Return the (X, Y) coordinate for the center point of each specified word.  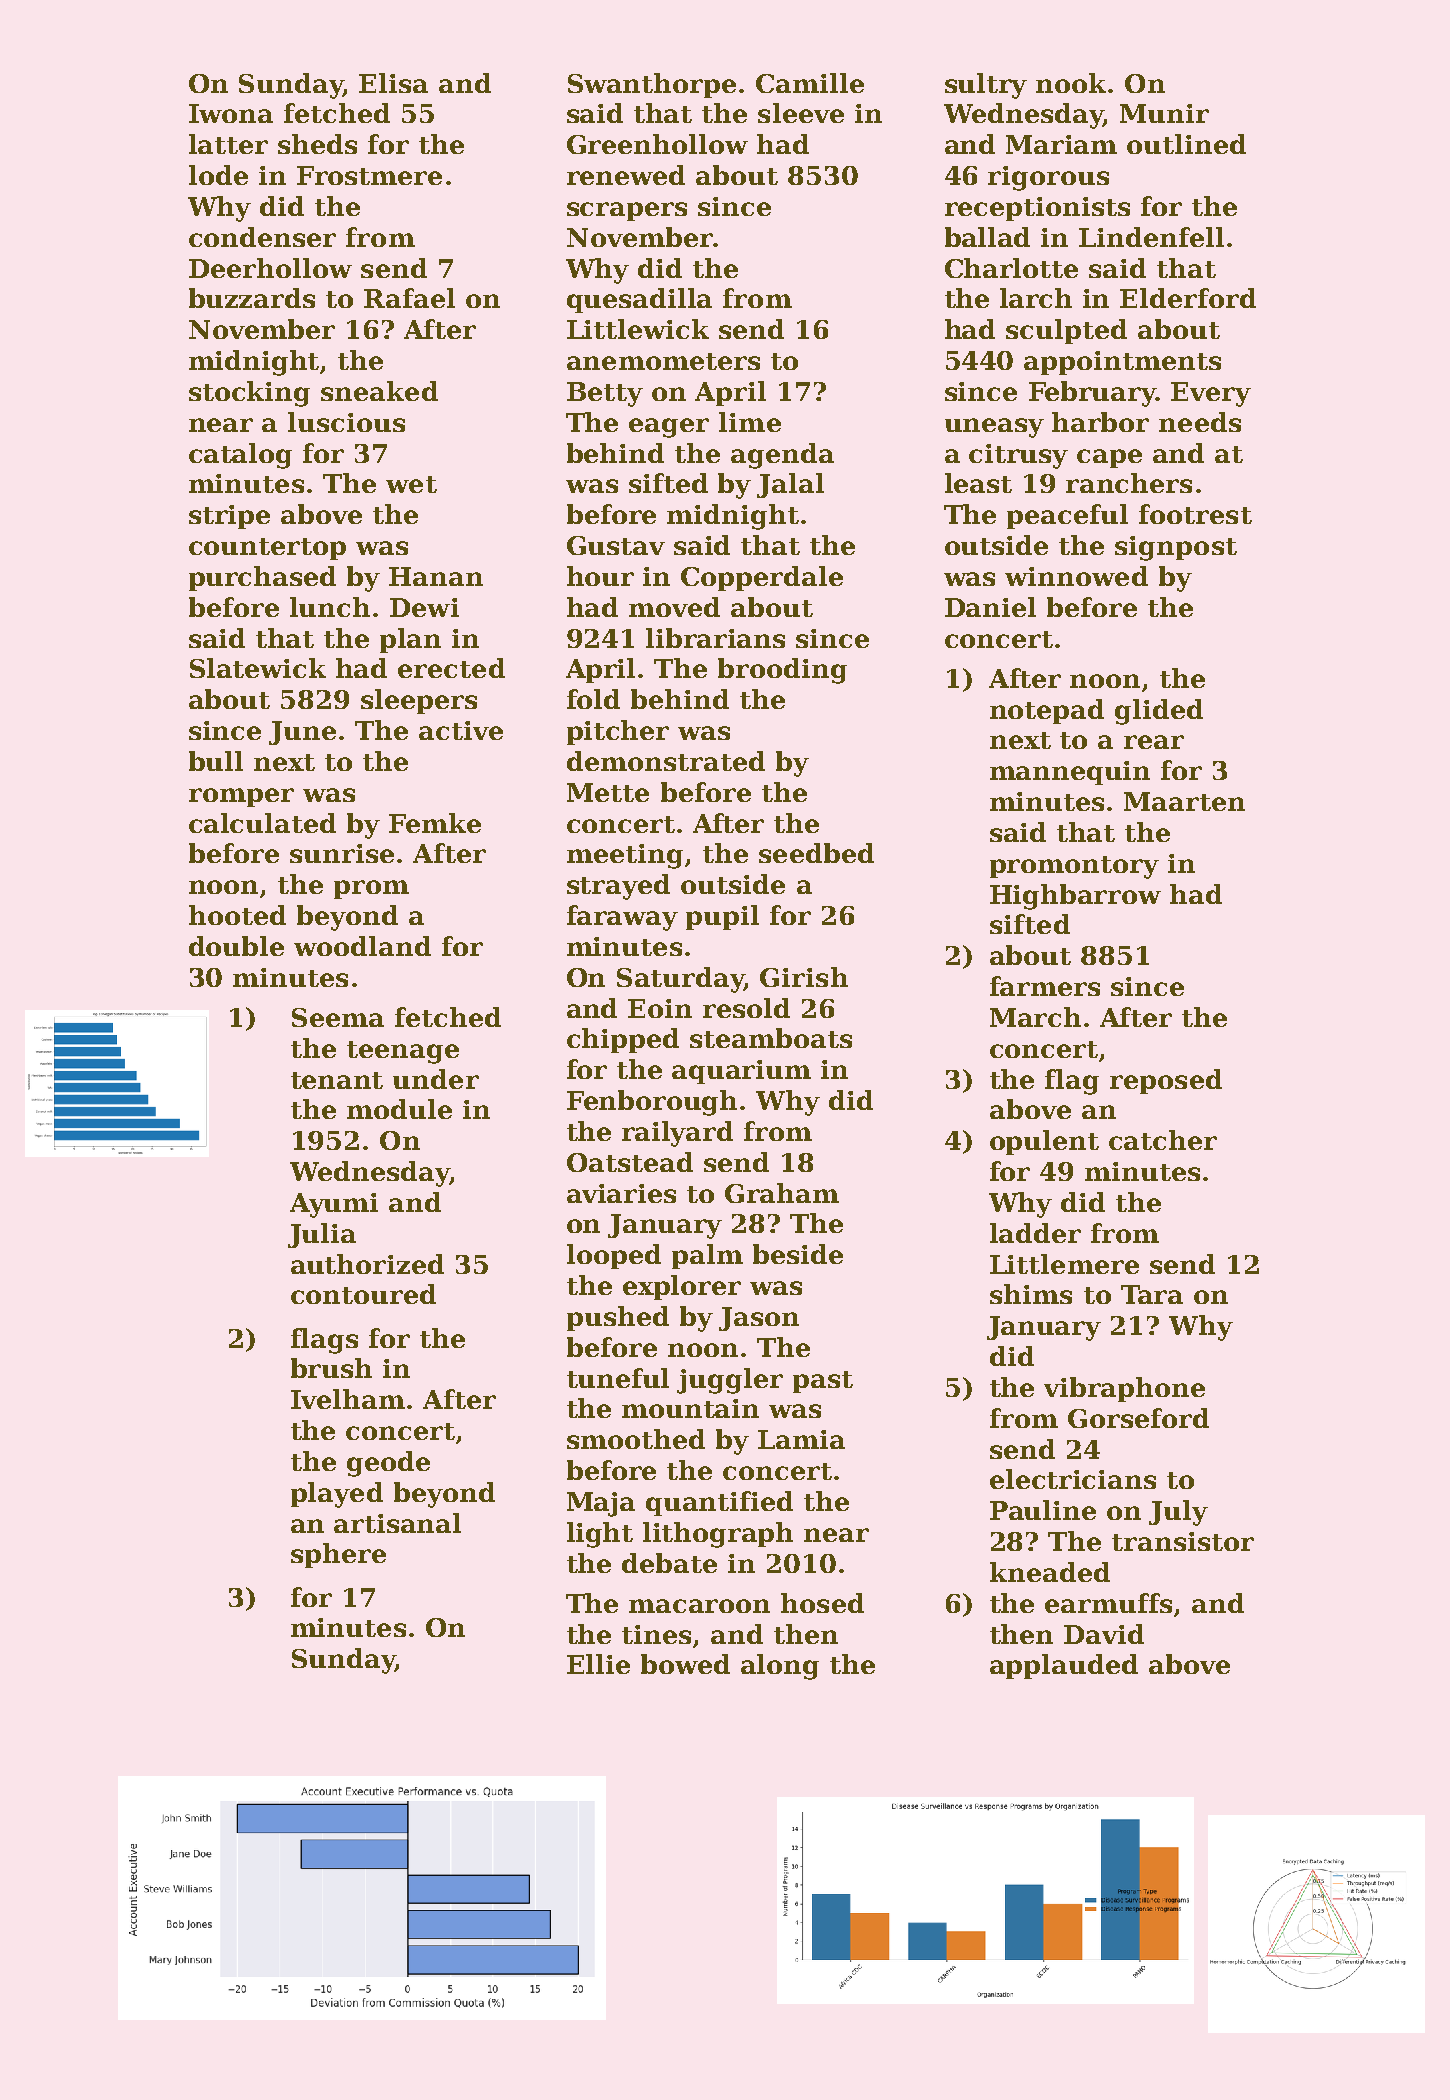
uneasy (994, 428)
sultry (986, 86)
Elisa (393, 83)
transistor (1183, 1541)
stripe (229, 517)
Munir (1164, 113)
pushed (618, 1318)
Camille (810, 83)
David (1104, 1634)
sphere (338, 1555)
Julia (322, 1235)
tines (656, 1634)
